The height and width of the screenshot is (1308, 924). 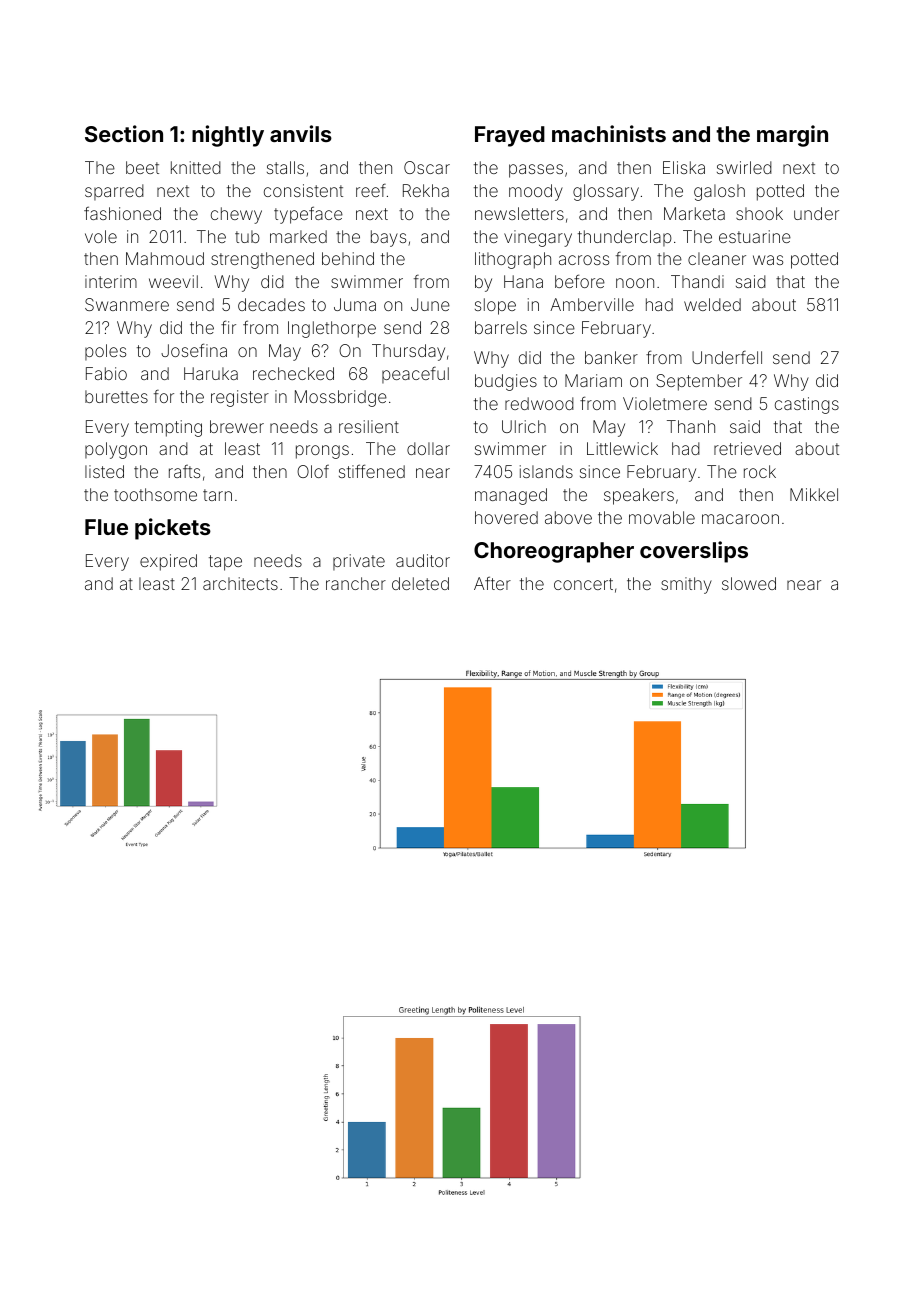 I want to click on Swanmere, so click(x=127, y=304).
